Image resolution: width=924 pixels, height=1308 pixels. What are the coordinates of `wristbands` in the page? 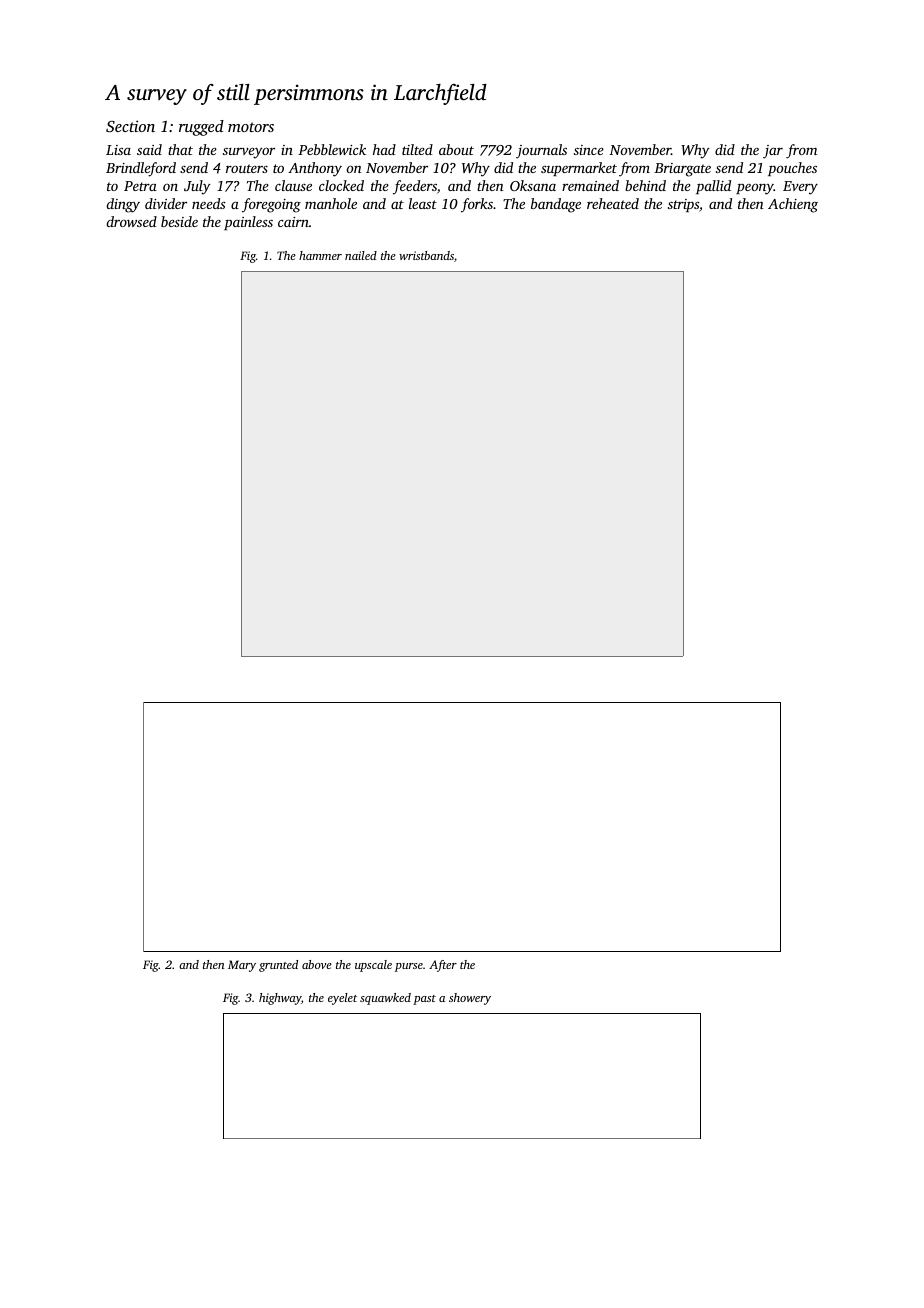 It's located at (426, 255).
